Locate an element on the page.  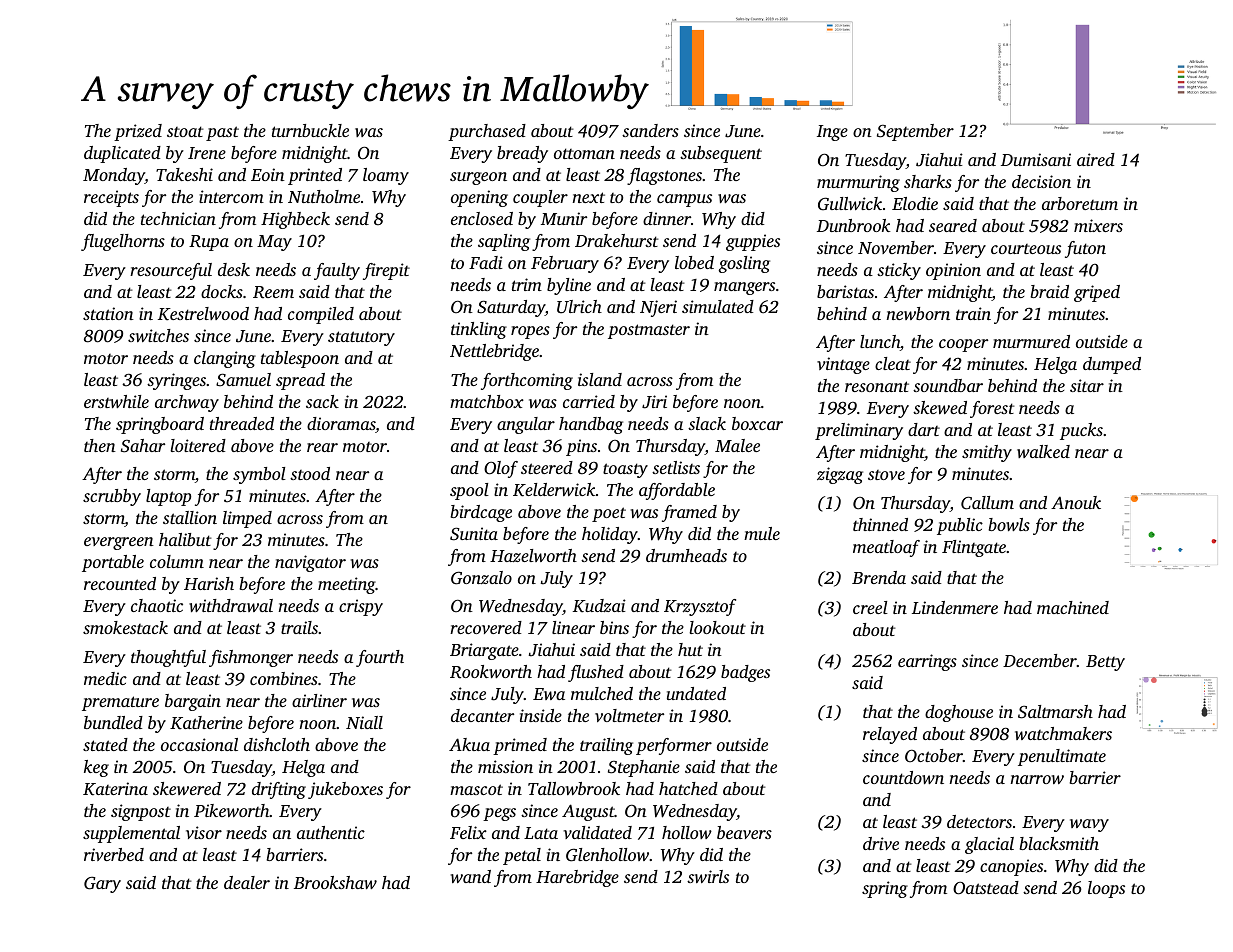
limped is located at coordinates (247, 519).
